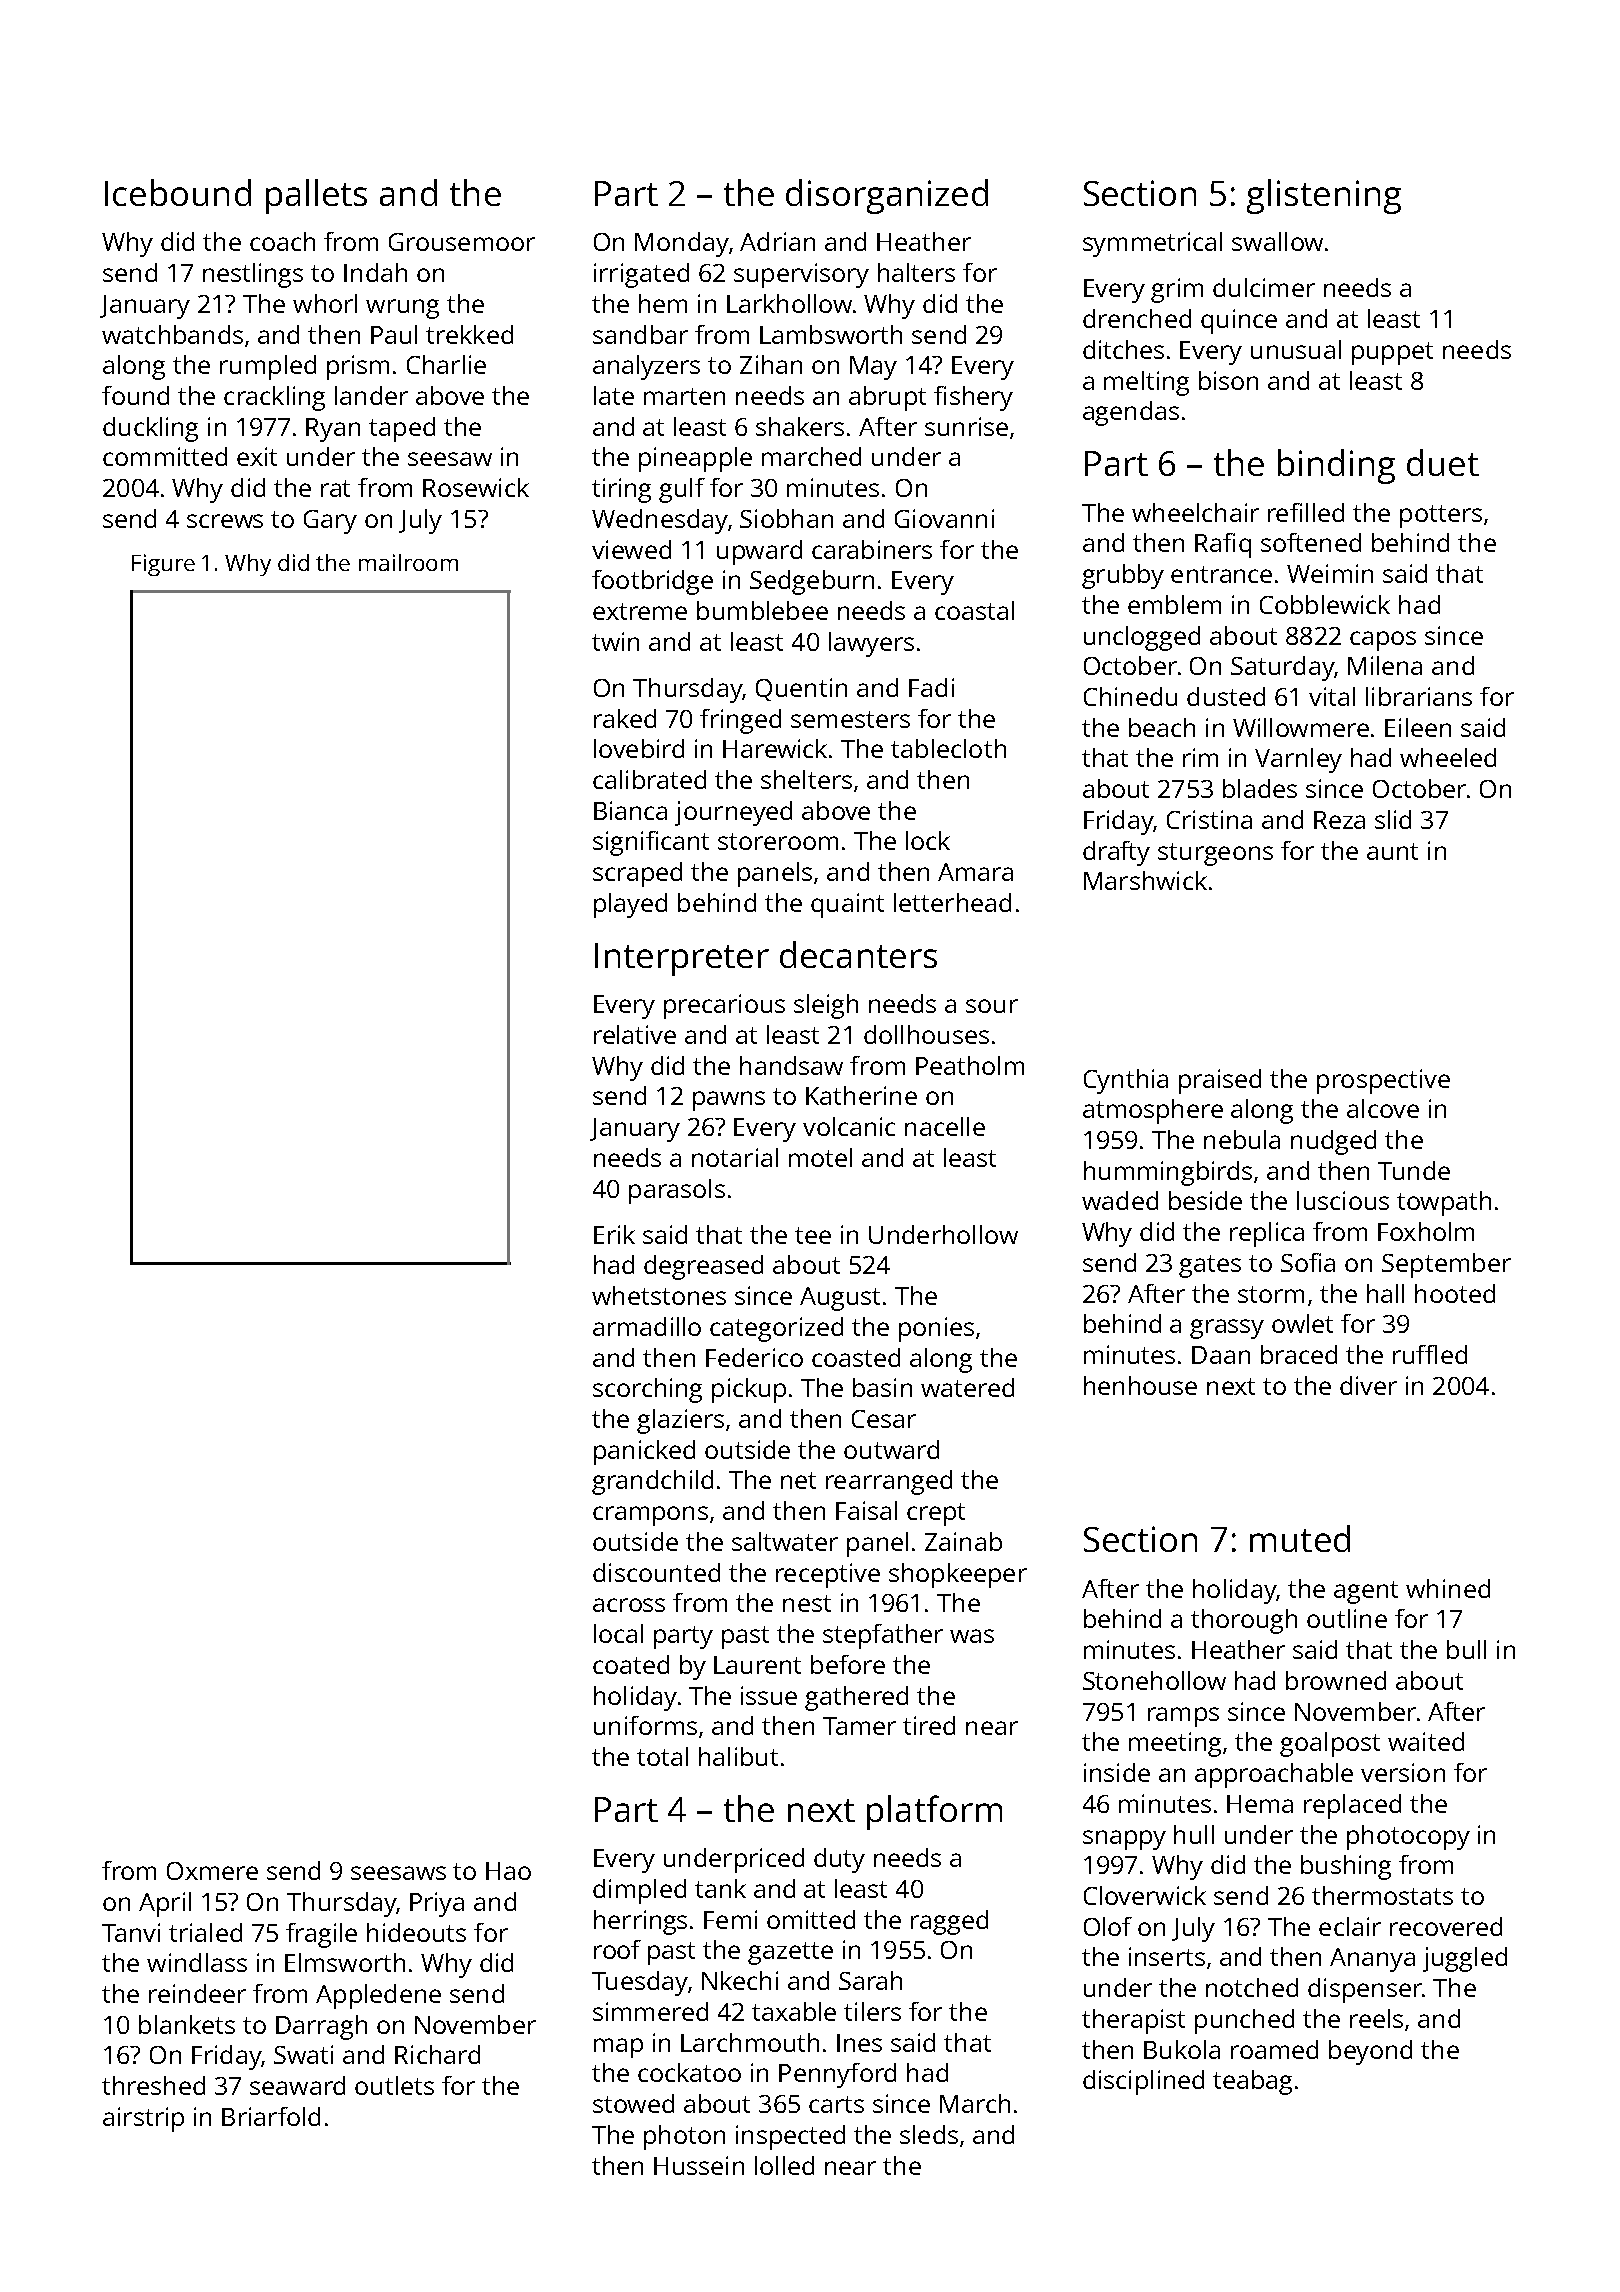  Describe the element at coordinates (974, 610) in the document. I see `coastal` at that location.
